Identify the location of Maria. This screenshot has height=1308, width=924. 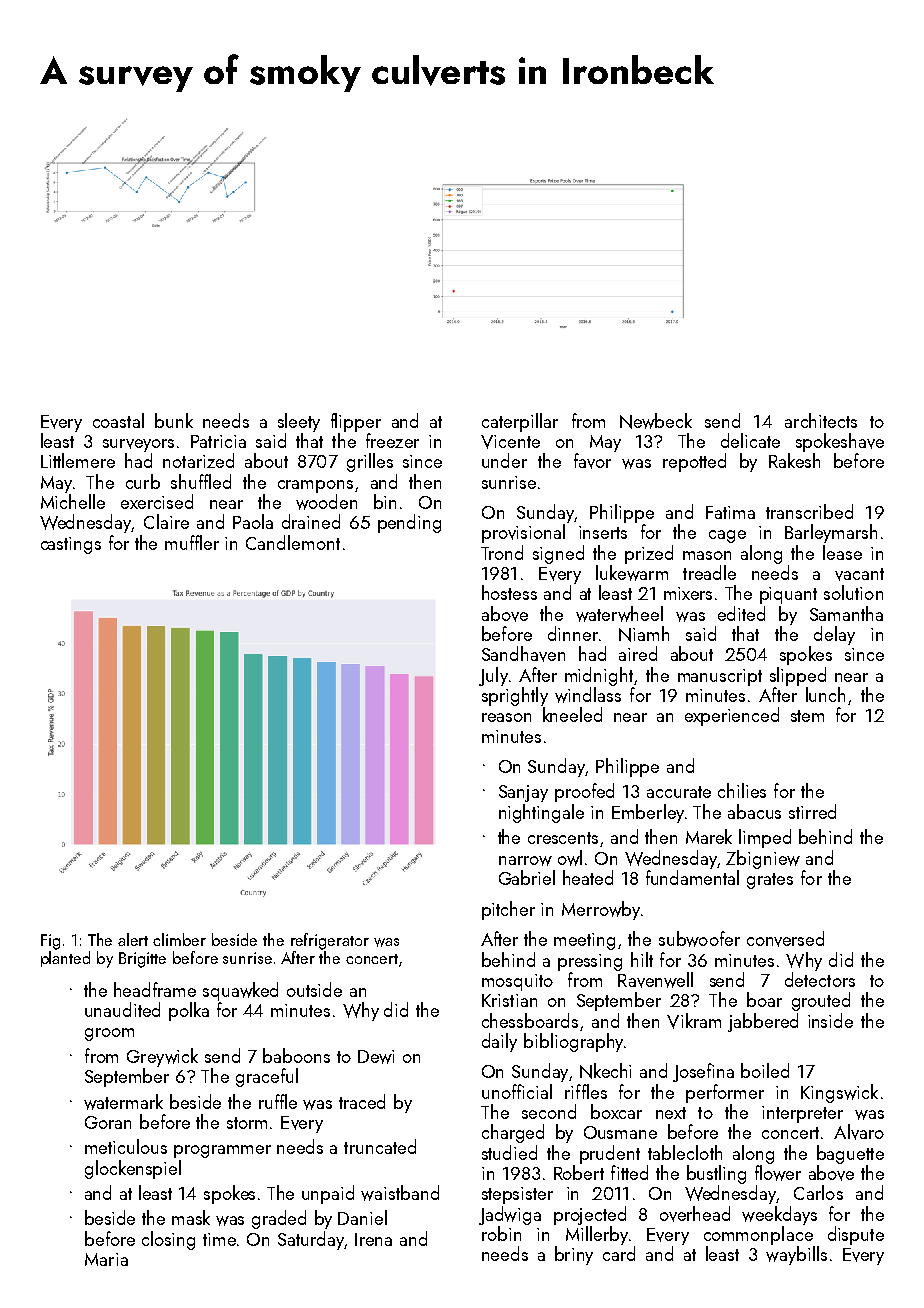
(106, 1259).
